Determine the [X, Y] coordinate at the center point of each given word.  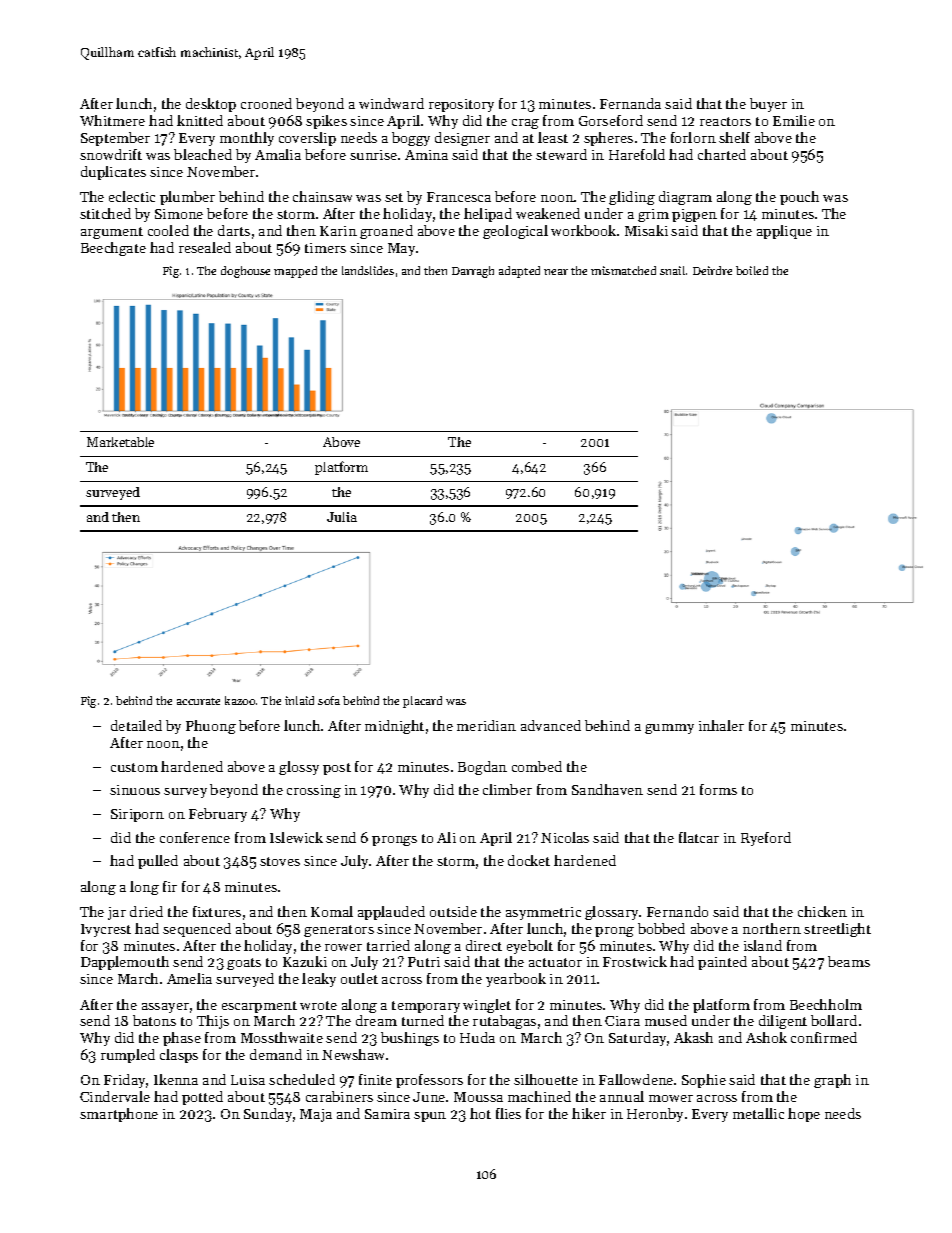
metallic [758, 1113]
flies [508, 1113]
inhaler [721, 725]
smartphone [119, 1115]
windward [391, 103]
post [337, 769]
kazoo [240, 700]
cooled [168, 230]
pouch [799, 198]
